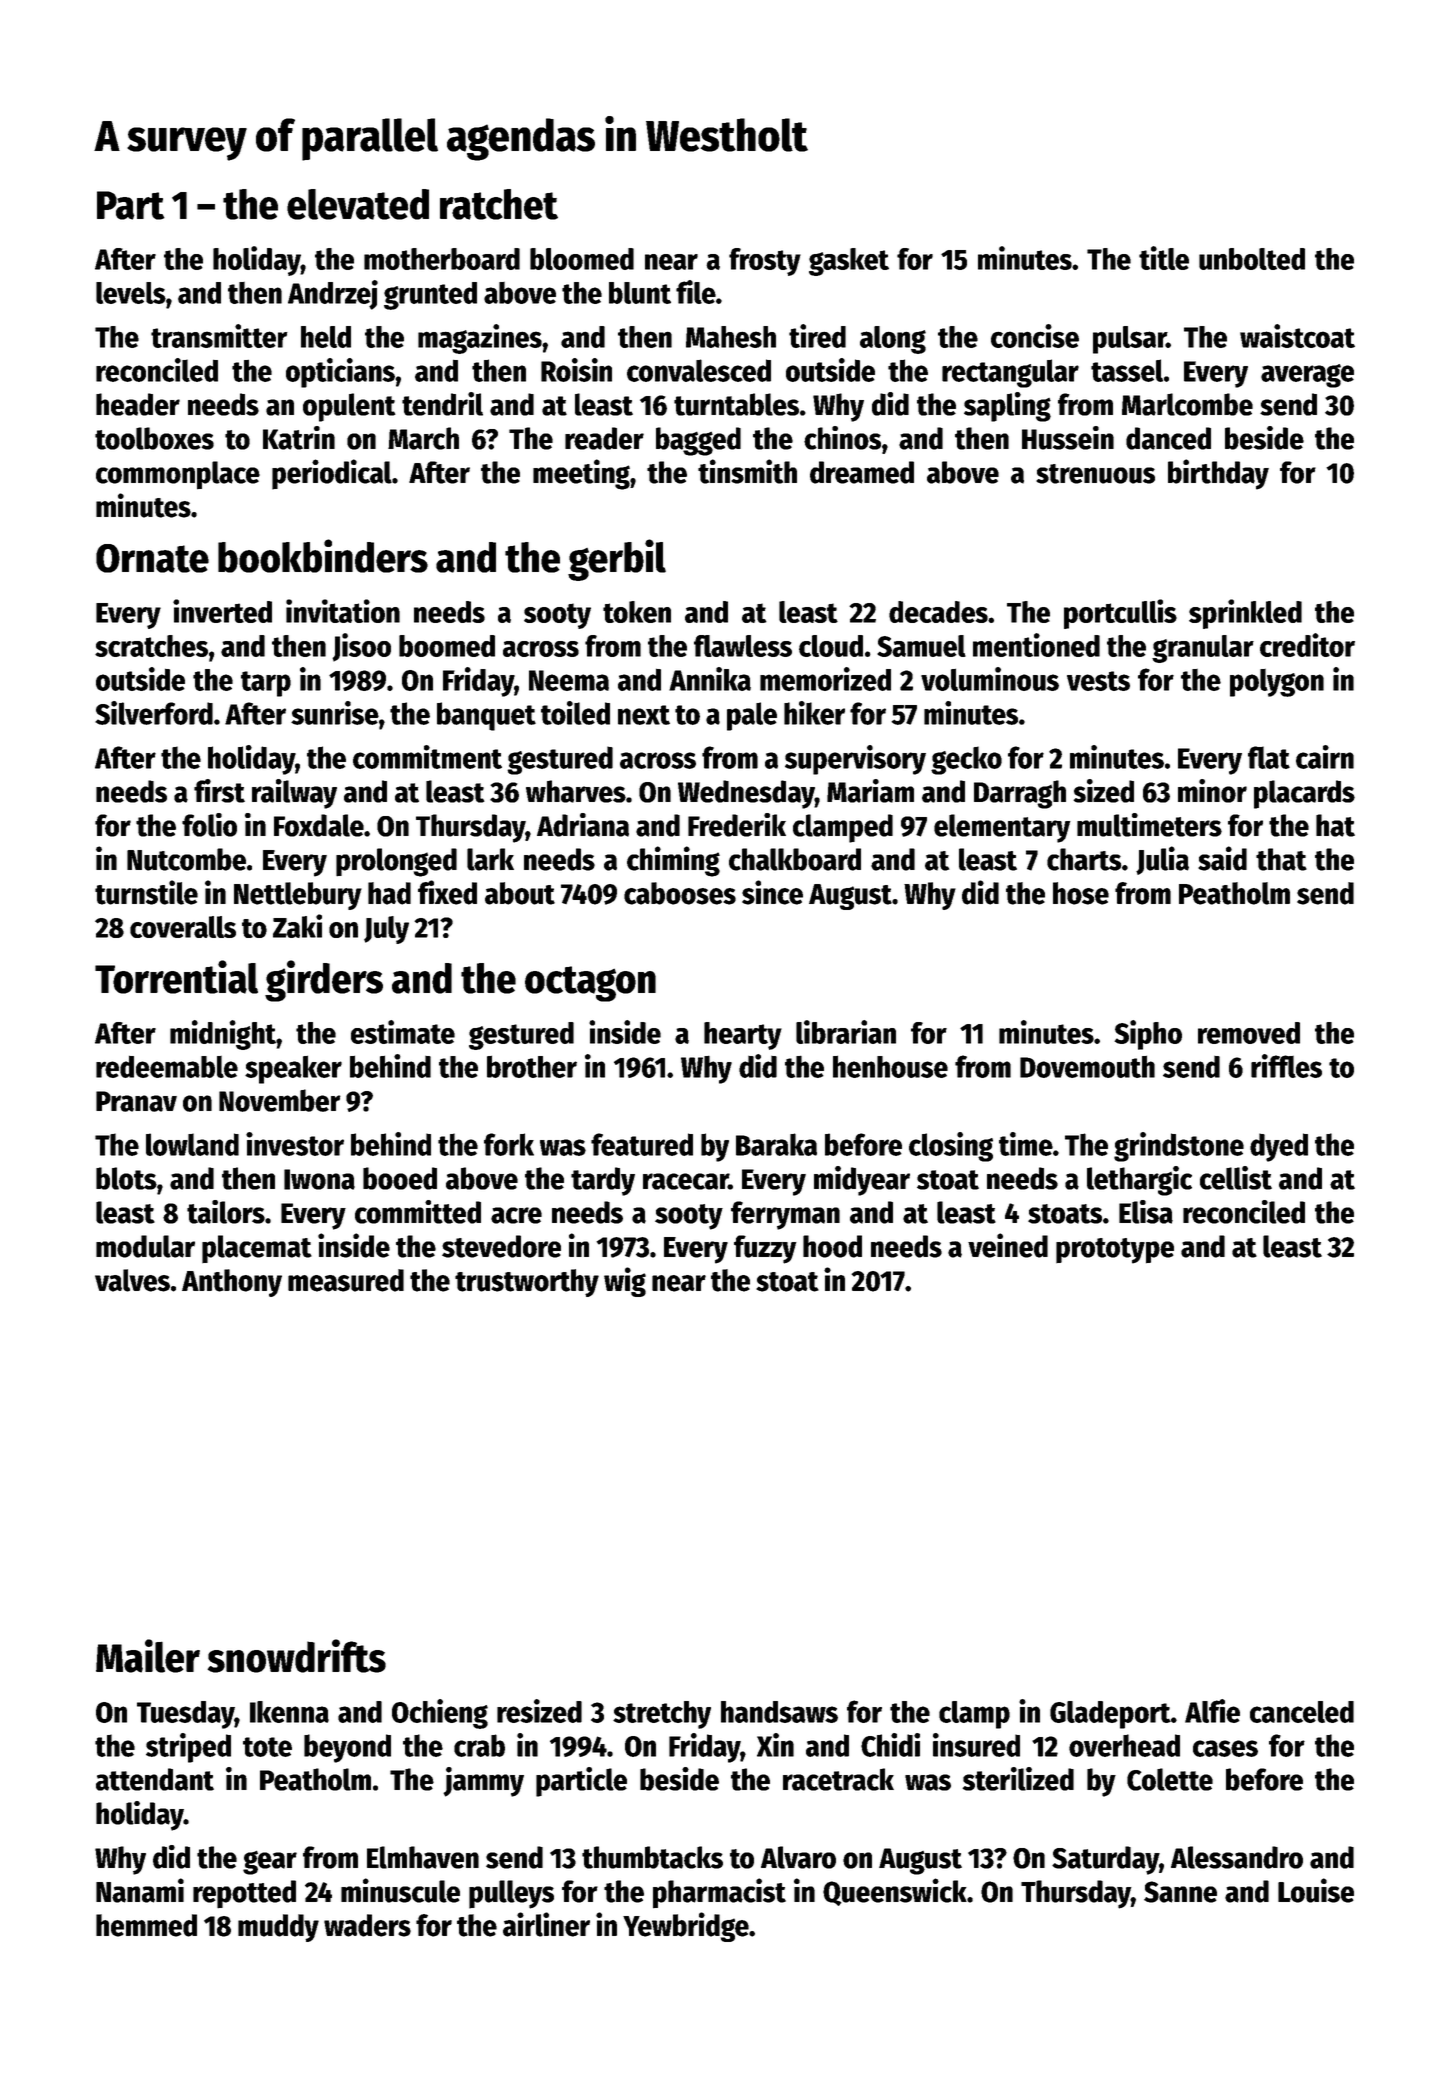 This screenshot has width=1450, height=2100. Describe the element at coordinates (346, 1280) in the screenshot. I see `measured` at that location.
